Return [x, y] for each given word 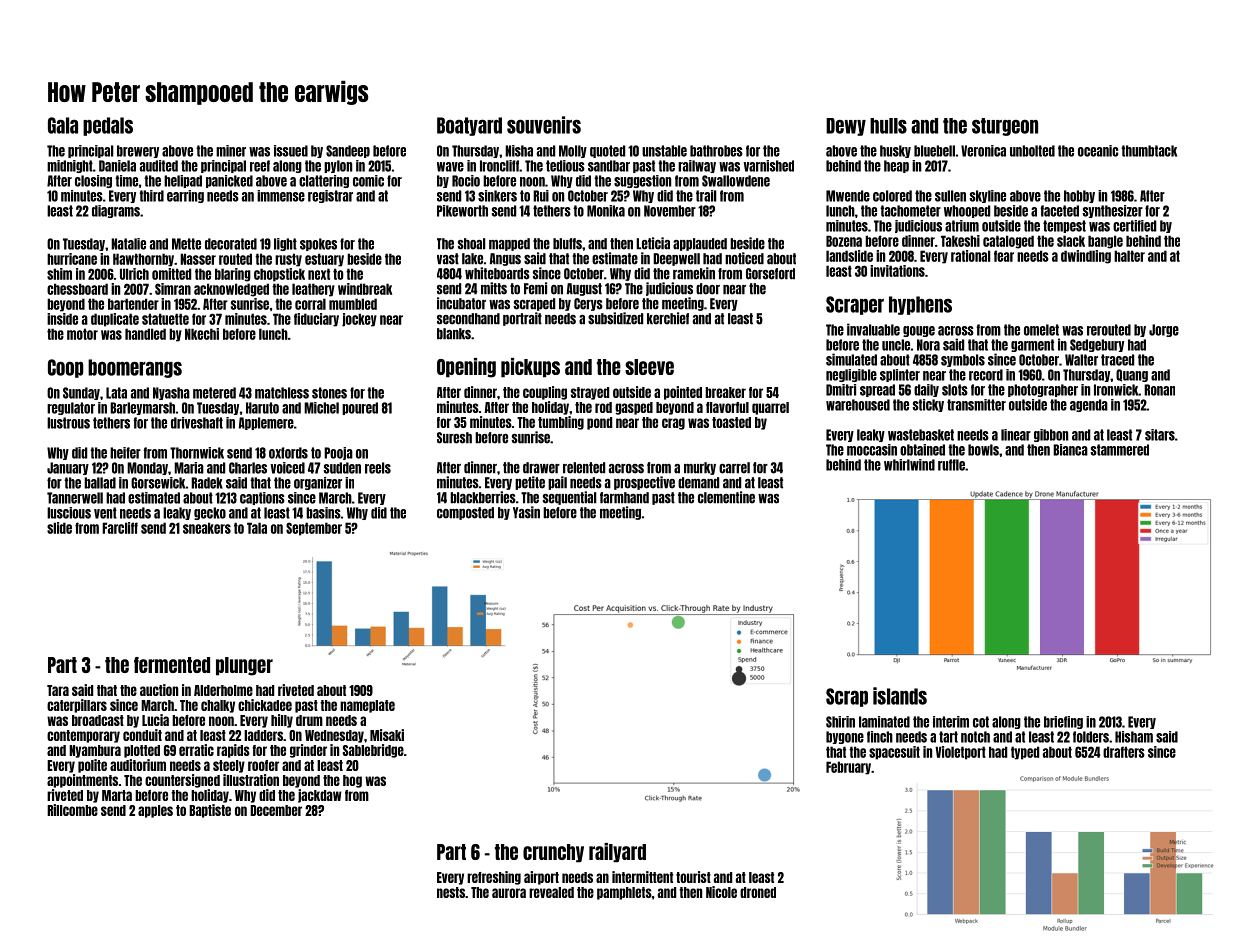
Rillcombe [72, 810]
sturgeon [1005, 127]
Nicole [721, 892]
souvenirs [544, 125]
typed [1025, 753]
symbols [963, 360]
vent [105, 513]
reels [378, 468]
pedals [108, 126]
